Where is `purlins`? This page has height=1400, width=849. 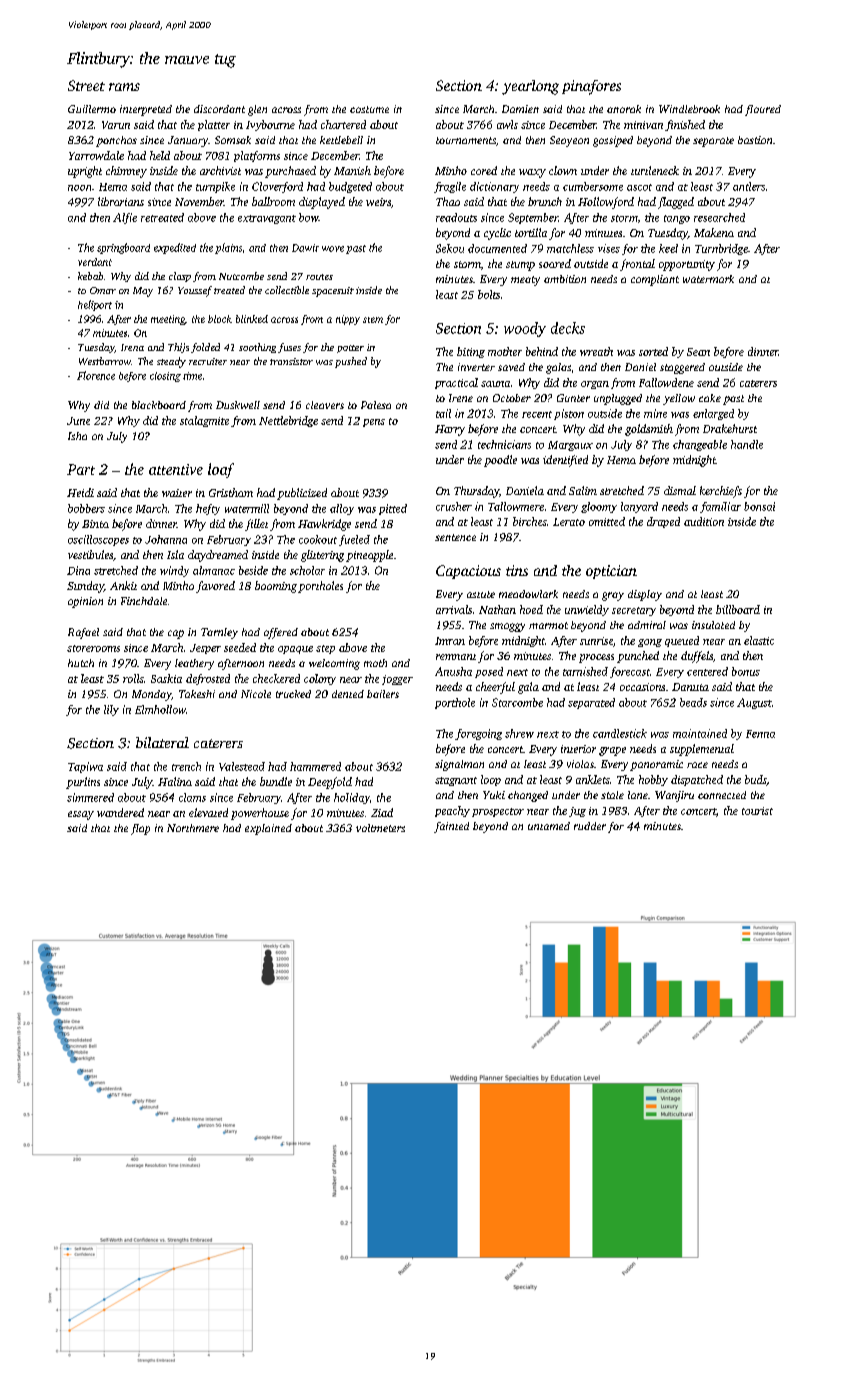 purlins is located at coordinates (83, 783).
